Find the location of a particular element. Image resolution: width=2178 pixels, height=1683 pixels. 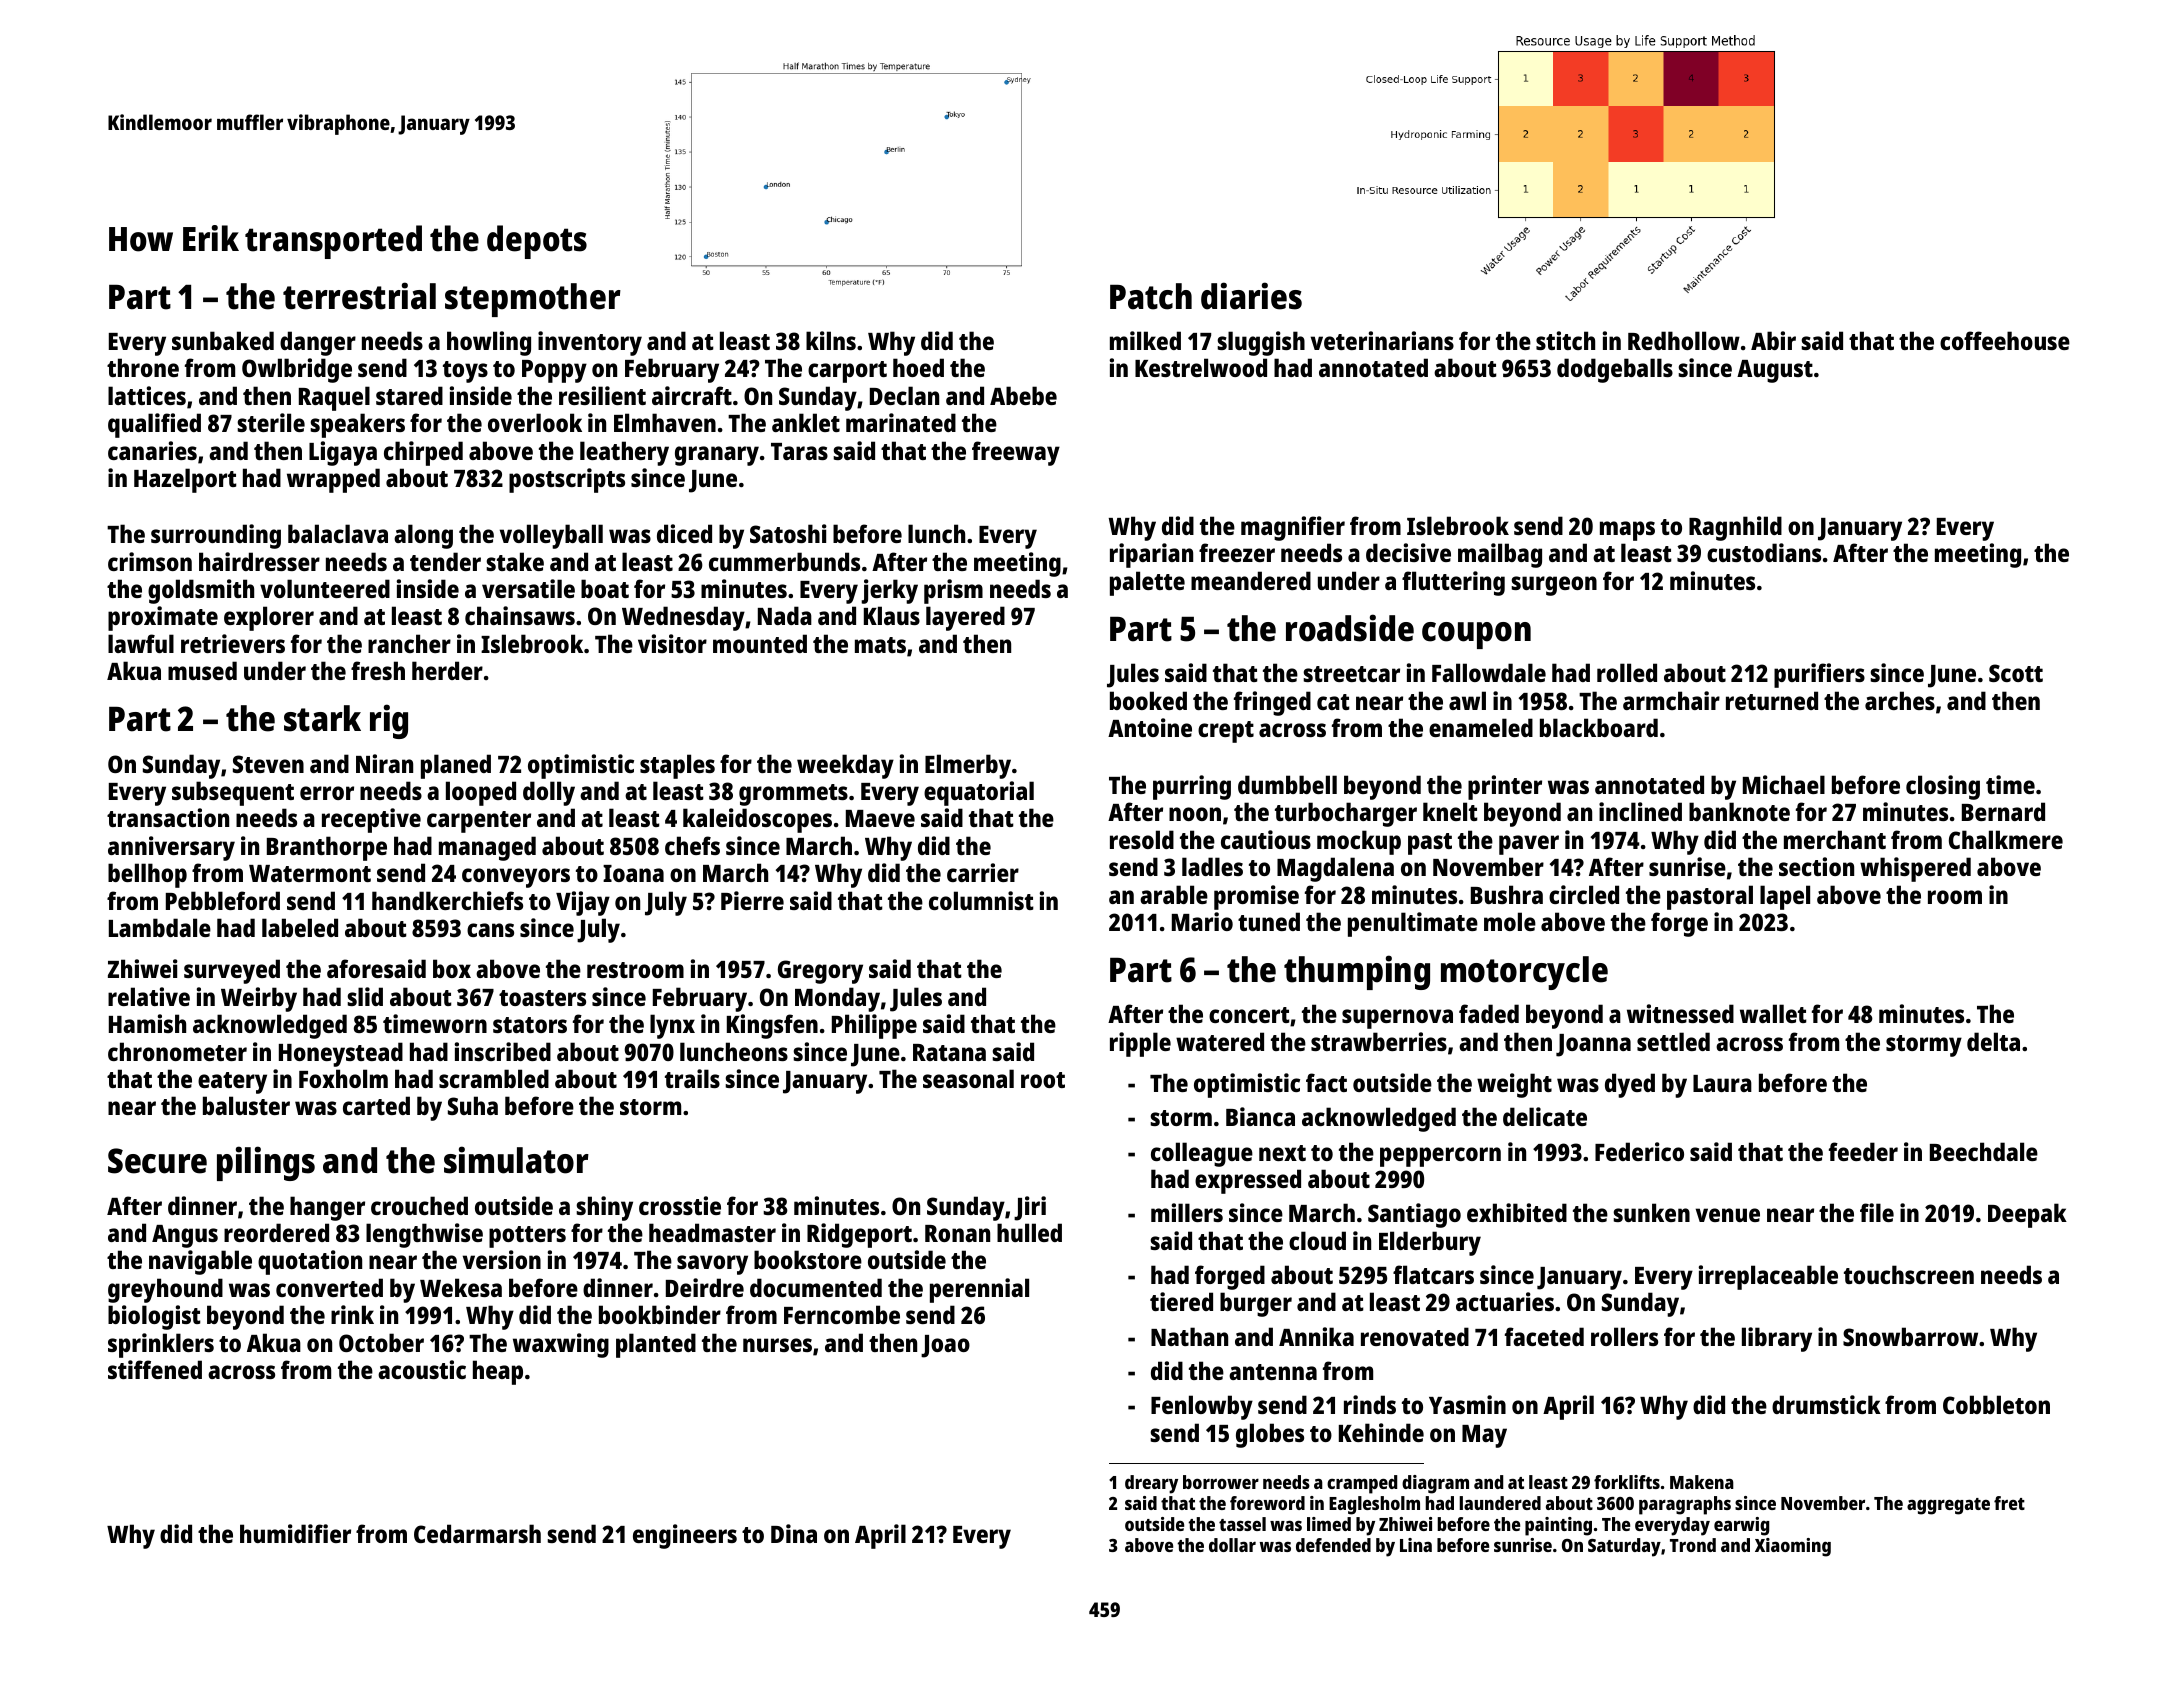

Secure is located at coordinates (157, 1161).
